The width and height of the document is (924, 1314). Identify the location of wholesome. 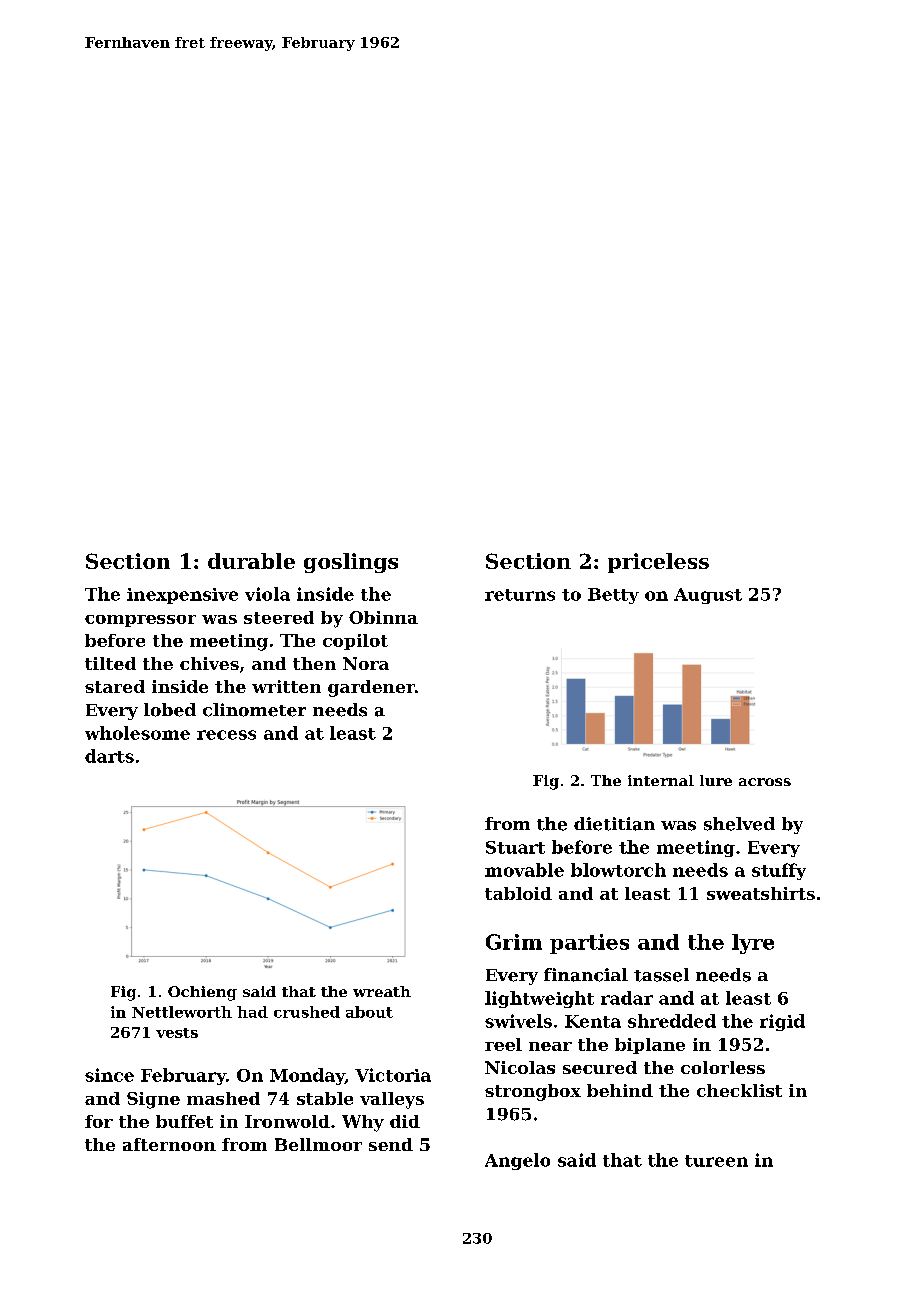
(137, 733).
